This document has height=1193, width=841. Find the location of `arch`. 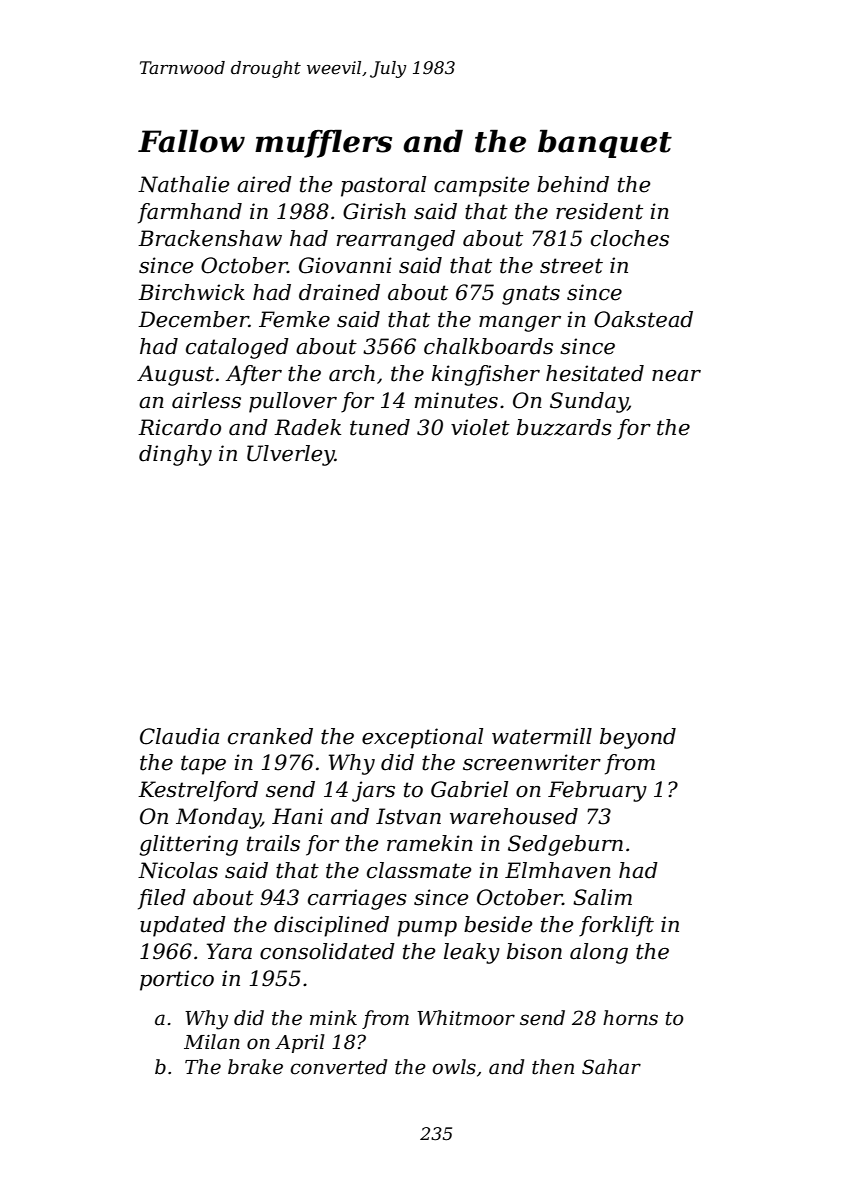

arch is located at coordinates (352, 373).
